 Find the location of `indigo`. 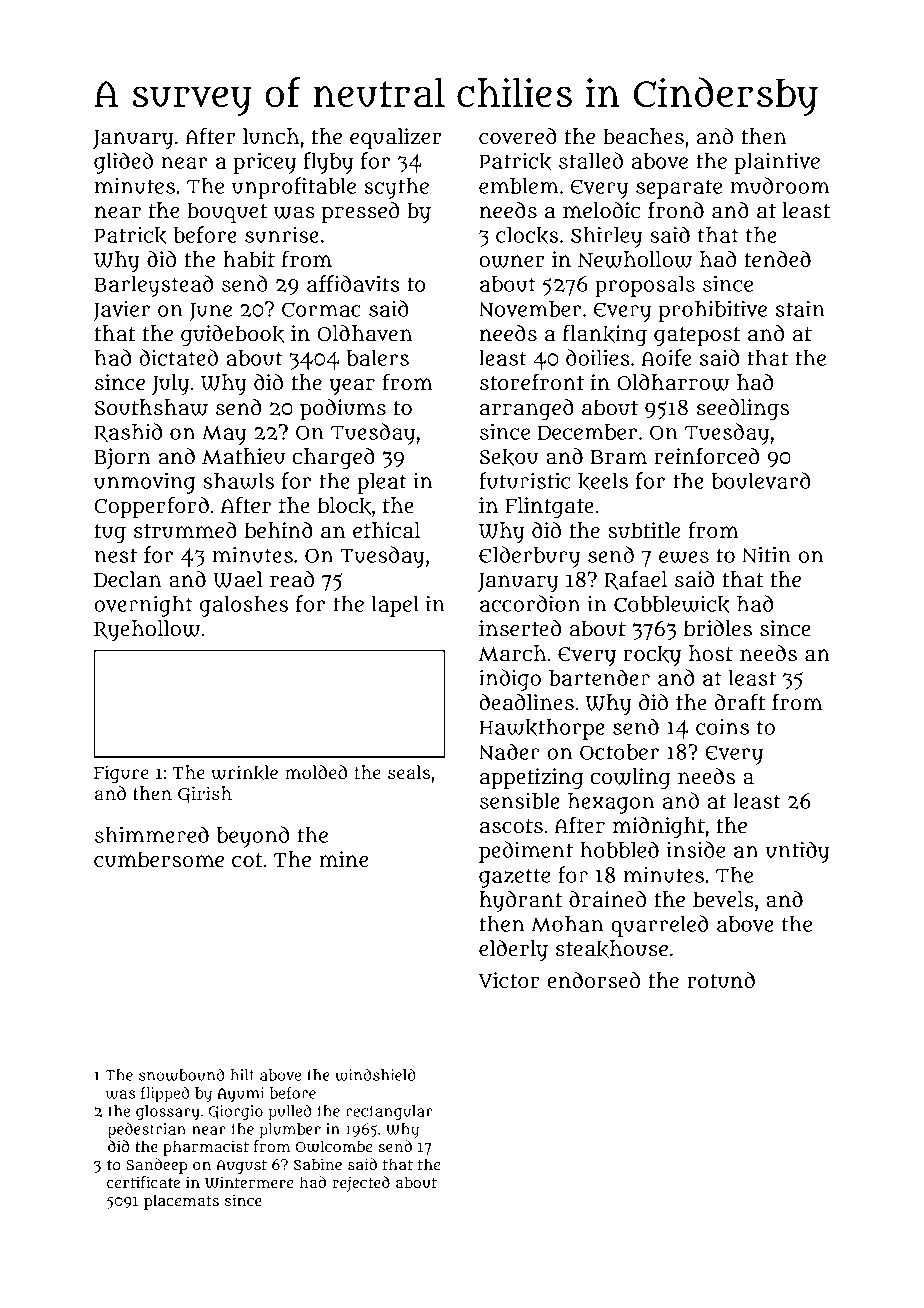

indigo is located at coordinates (510, 680).
